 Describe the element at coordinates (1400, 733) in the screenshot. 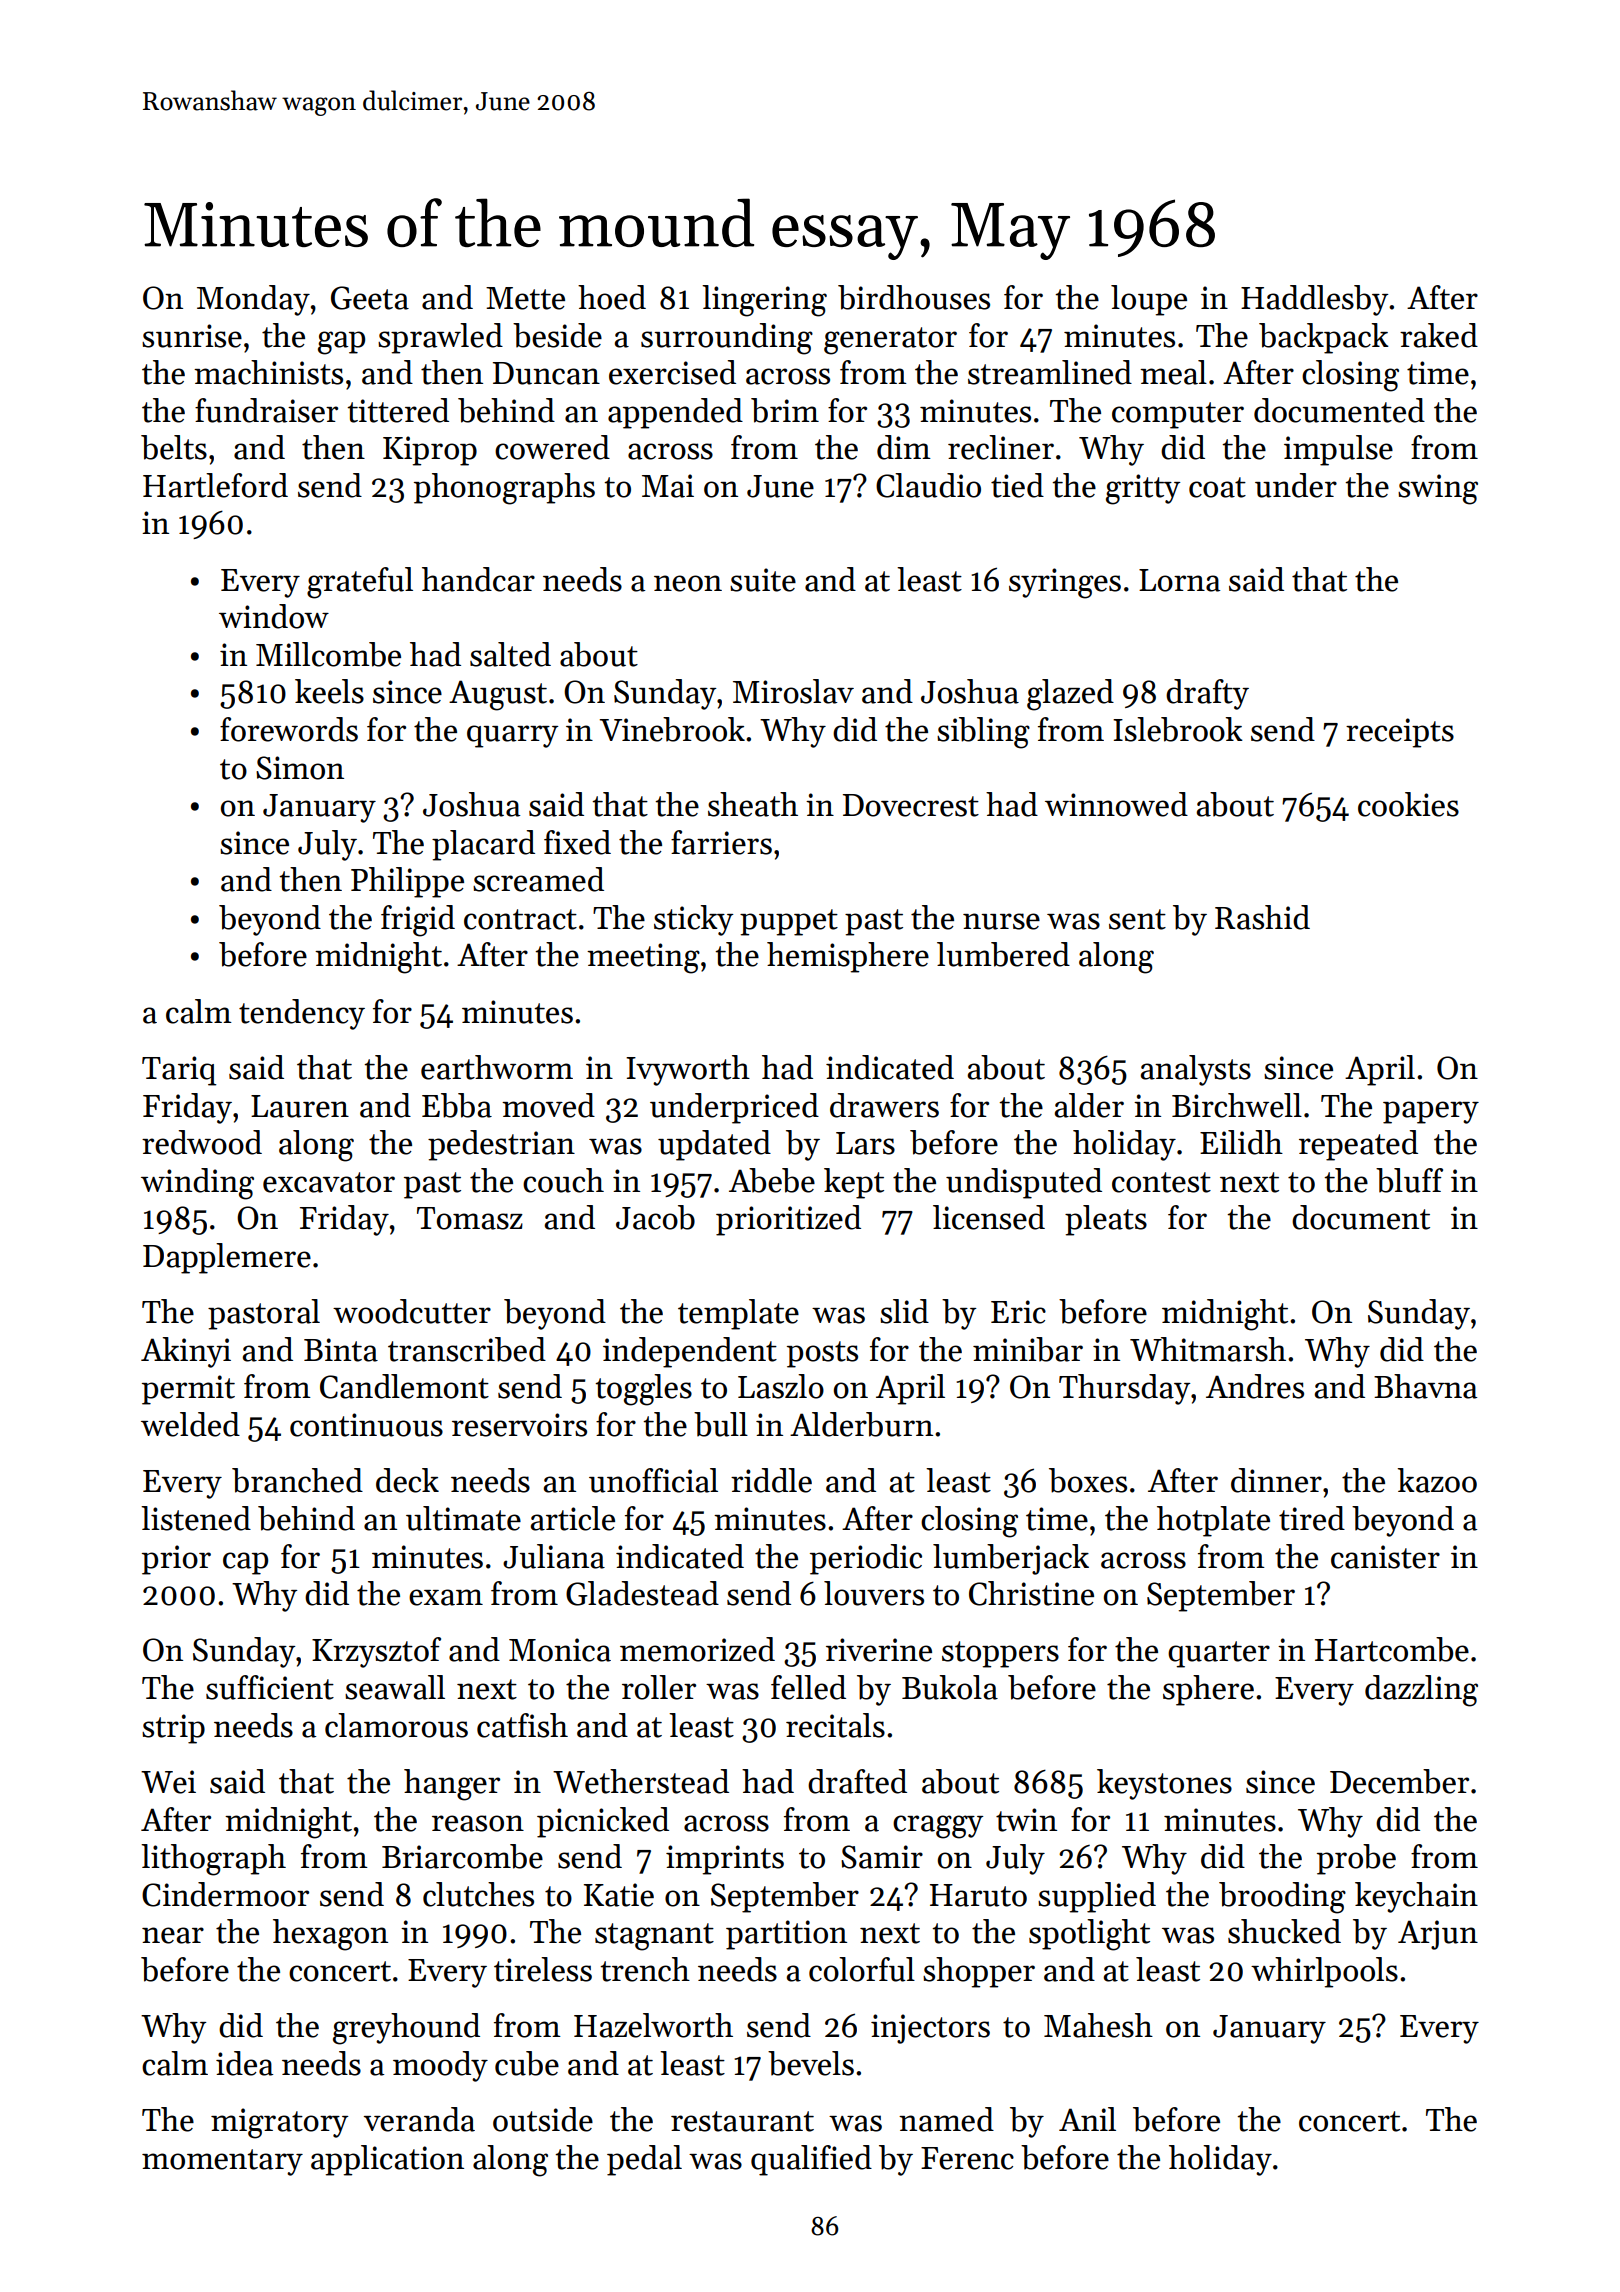

I see `receipts` at that location.
